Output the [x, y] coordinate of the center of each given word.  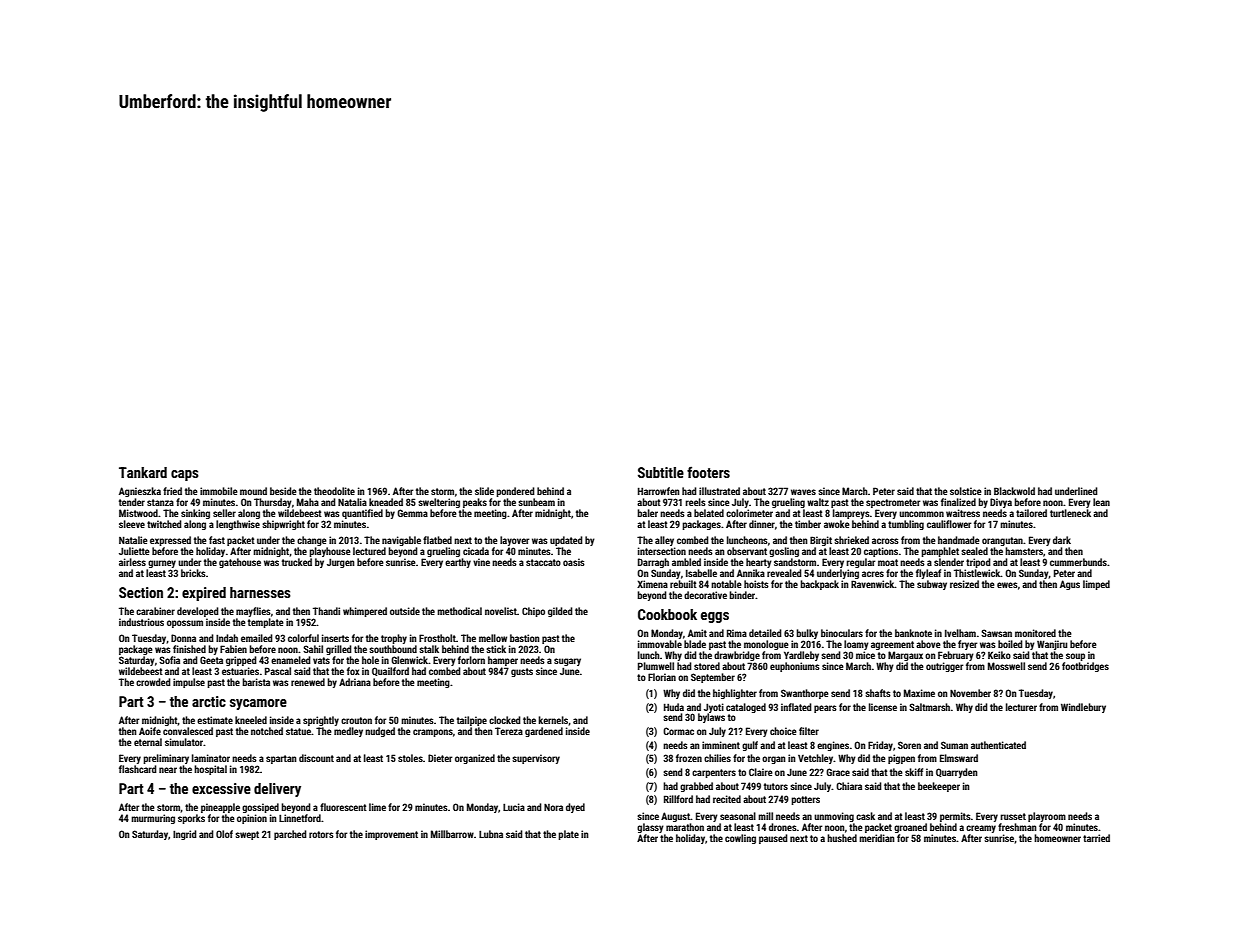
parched [290, 835]
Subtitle [661, 472]
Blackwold [1014, 491]
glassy [650, 828]
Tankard [143, 472]
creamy [981, 829]
